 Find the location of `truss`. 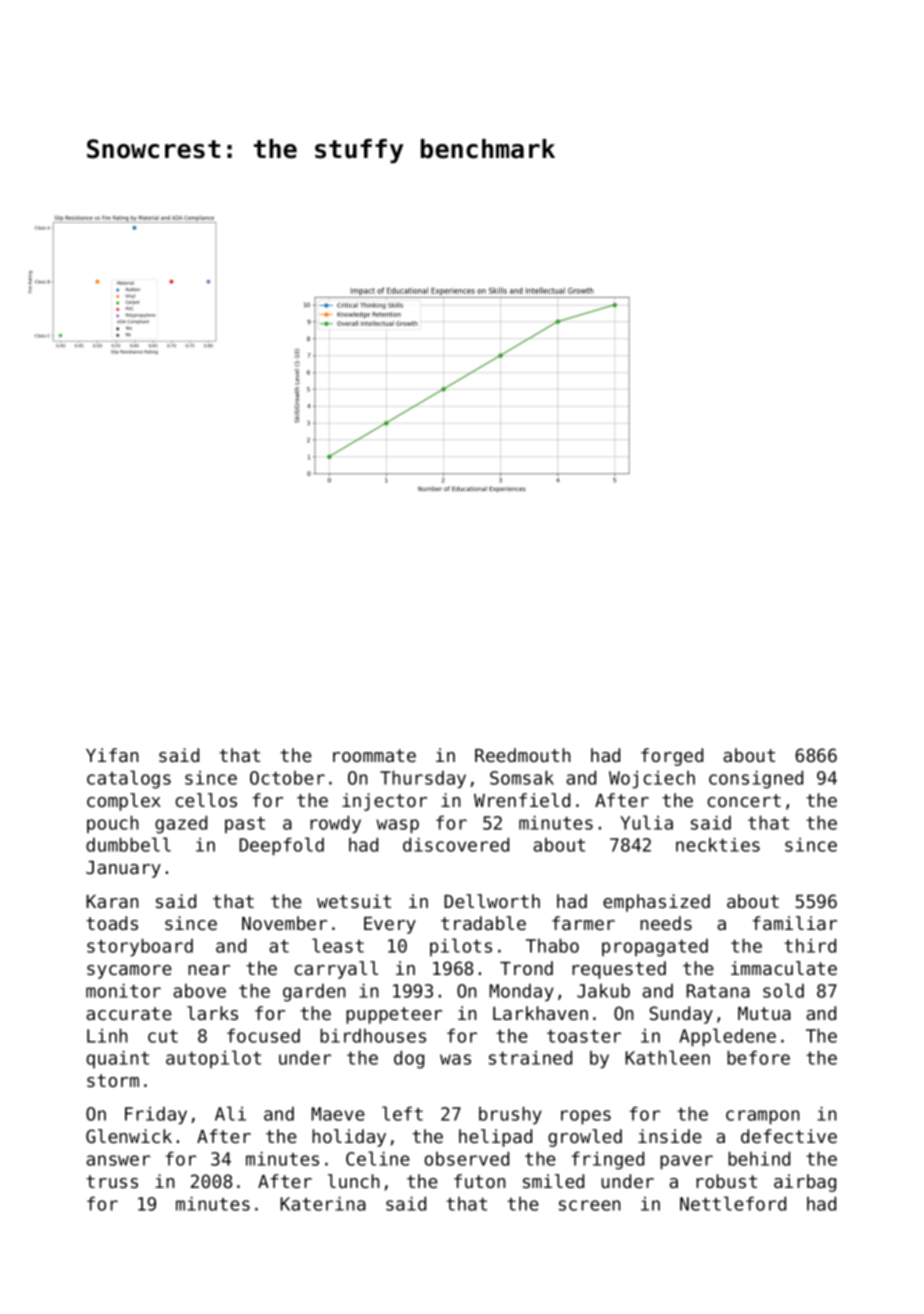

truss is located at coordinates (112, 1181).
